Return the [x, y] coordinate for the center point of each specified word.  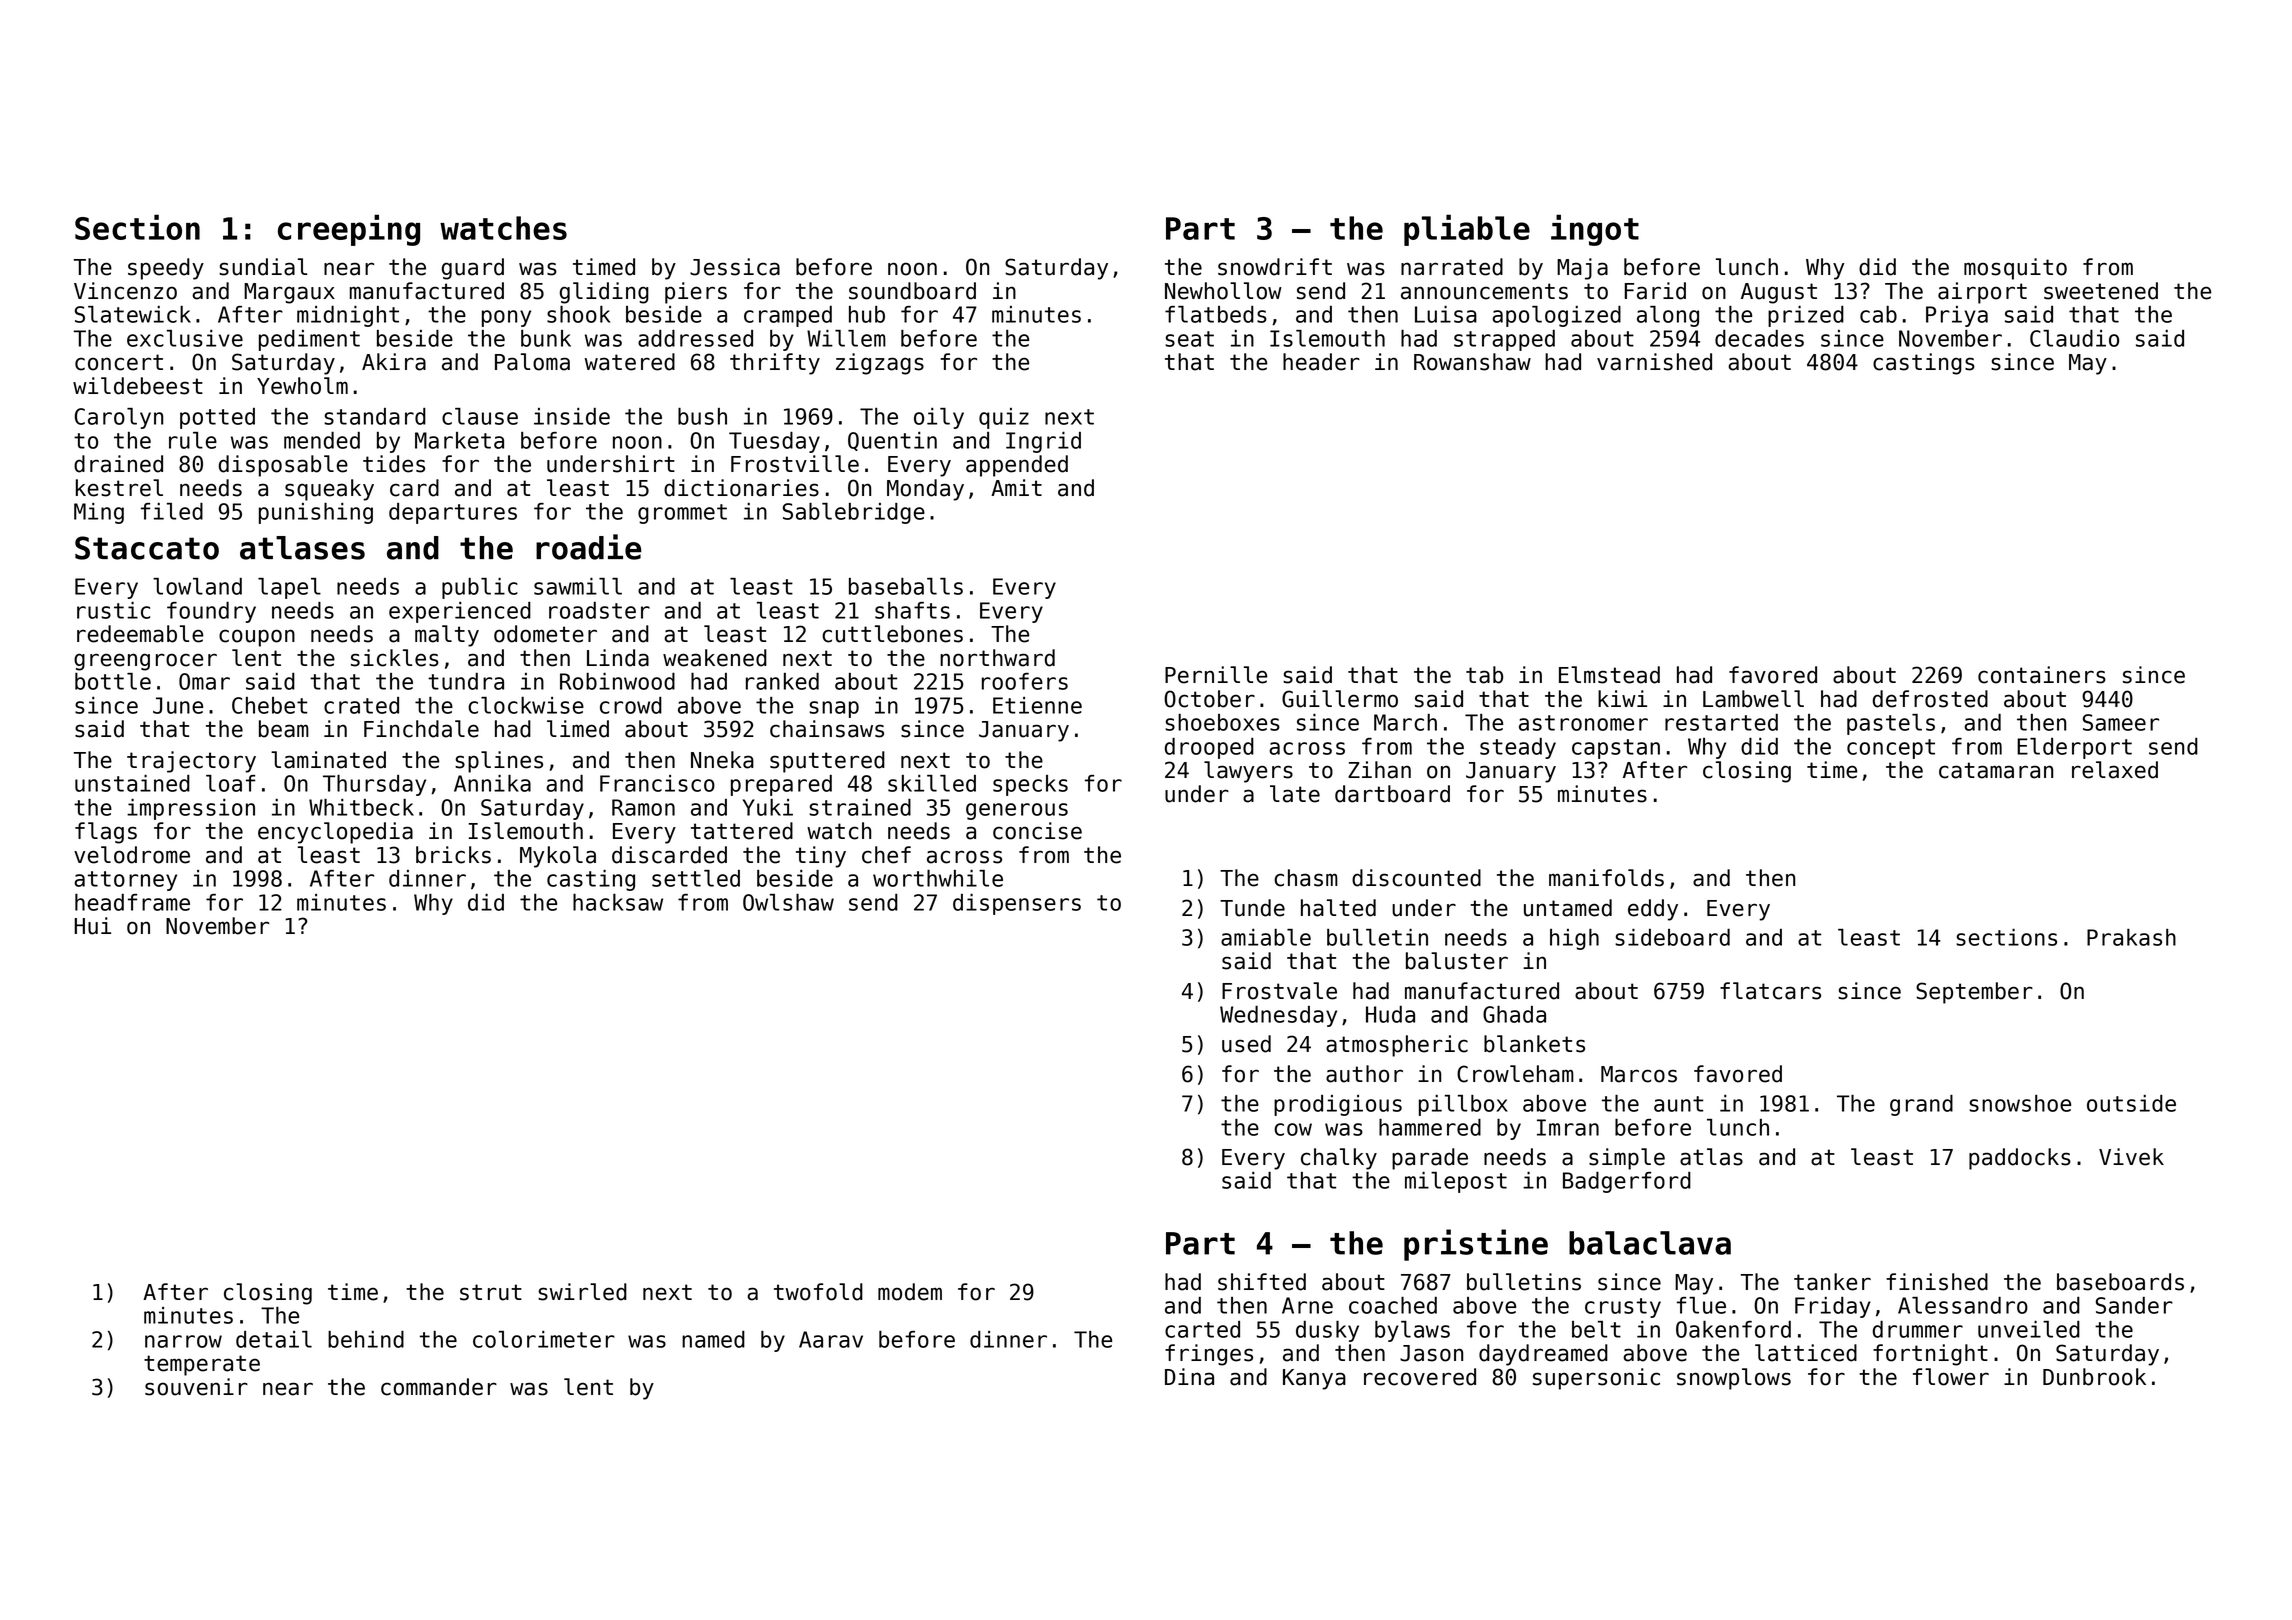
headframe [132, 902]
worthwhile [938, 878]
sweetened [2101, 291]
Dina [1189, 1377]
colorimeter [544, 1339]
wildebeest [138, 386]
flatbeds [1216, 314]
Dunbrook [2094, 1377]
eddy [1653, 910]
